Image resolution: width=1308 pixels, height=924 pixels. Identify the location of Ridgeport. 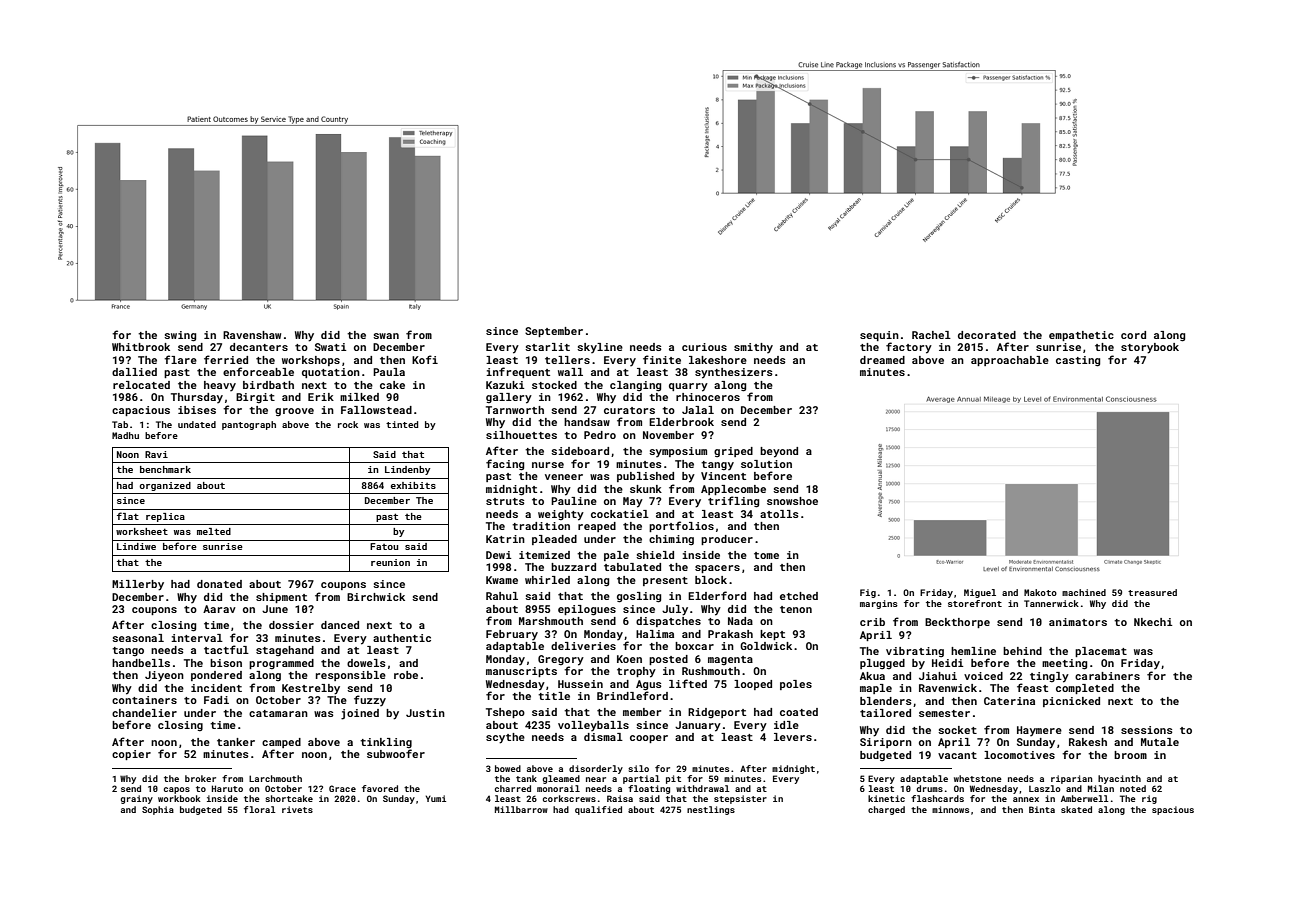
(717, 713).
